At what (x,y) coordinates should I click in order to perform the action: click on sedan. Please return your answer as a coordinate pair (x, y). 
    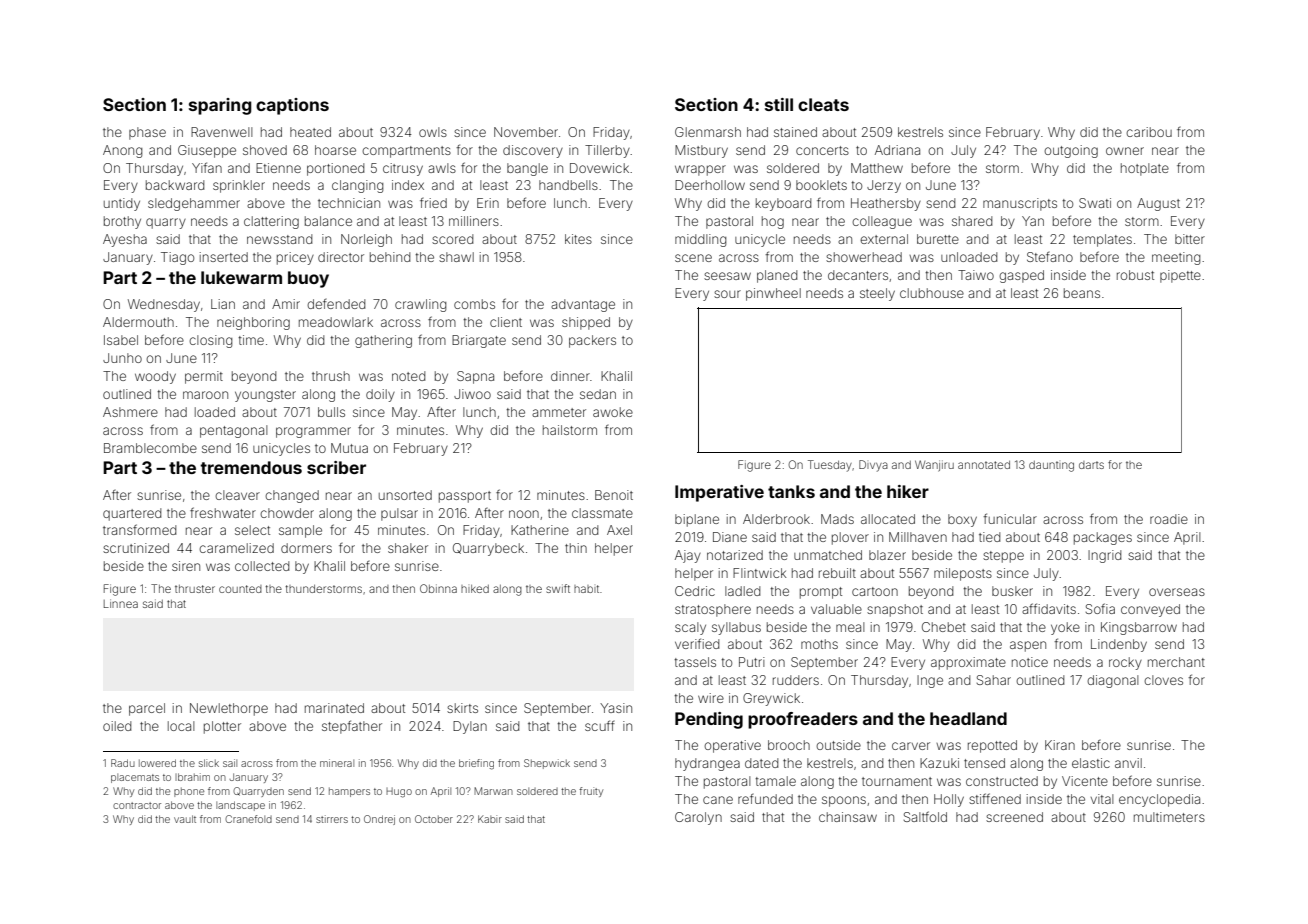
    Looking at the image, I should click on (598, 394).
